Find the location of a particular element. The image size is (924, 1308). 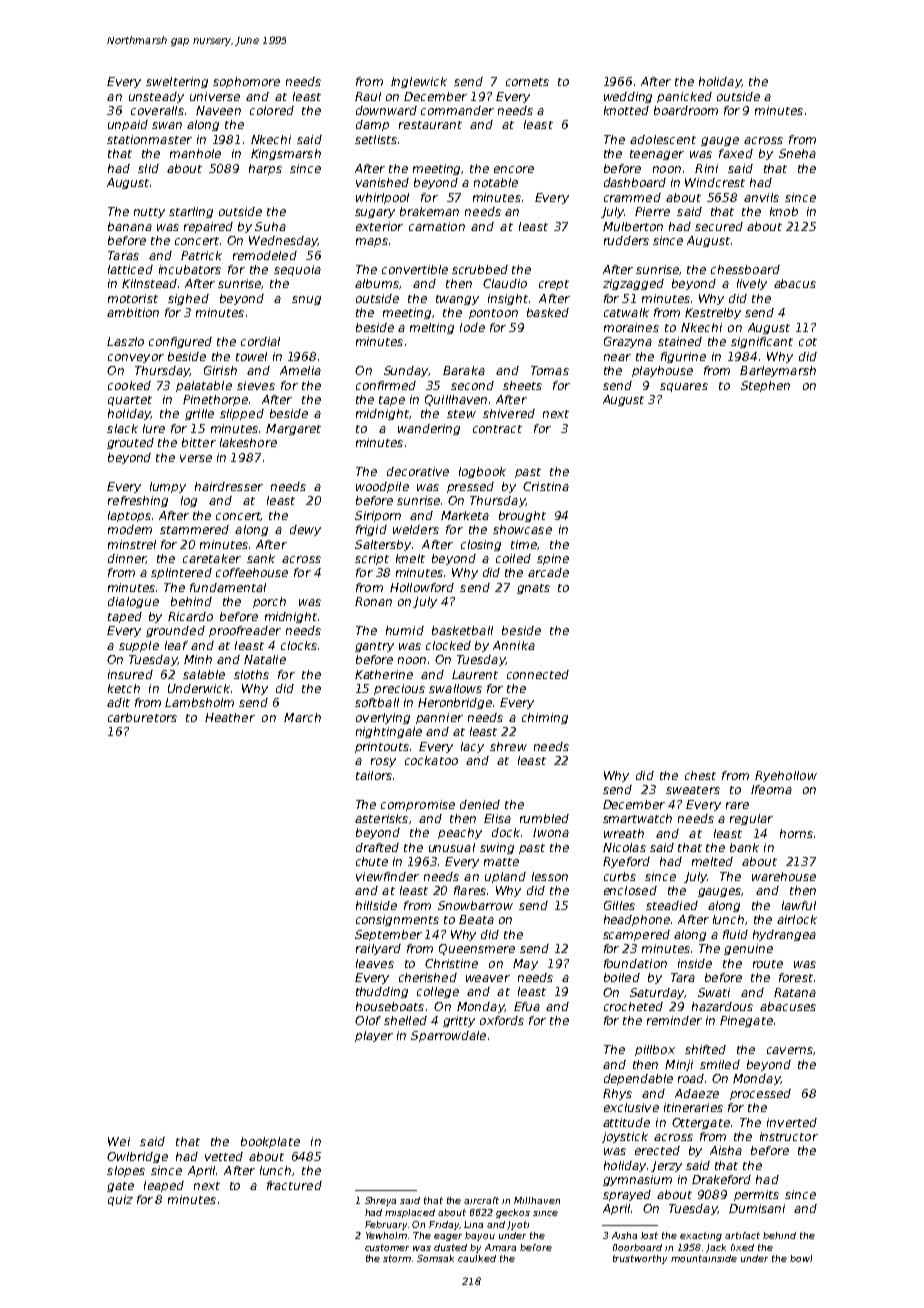

crept is located at coordinates (554, 285).
